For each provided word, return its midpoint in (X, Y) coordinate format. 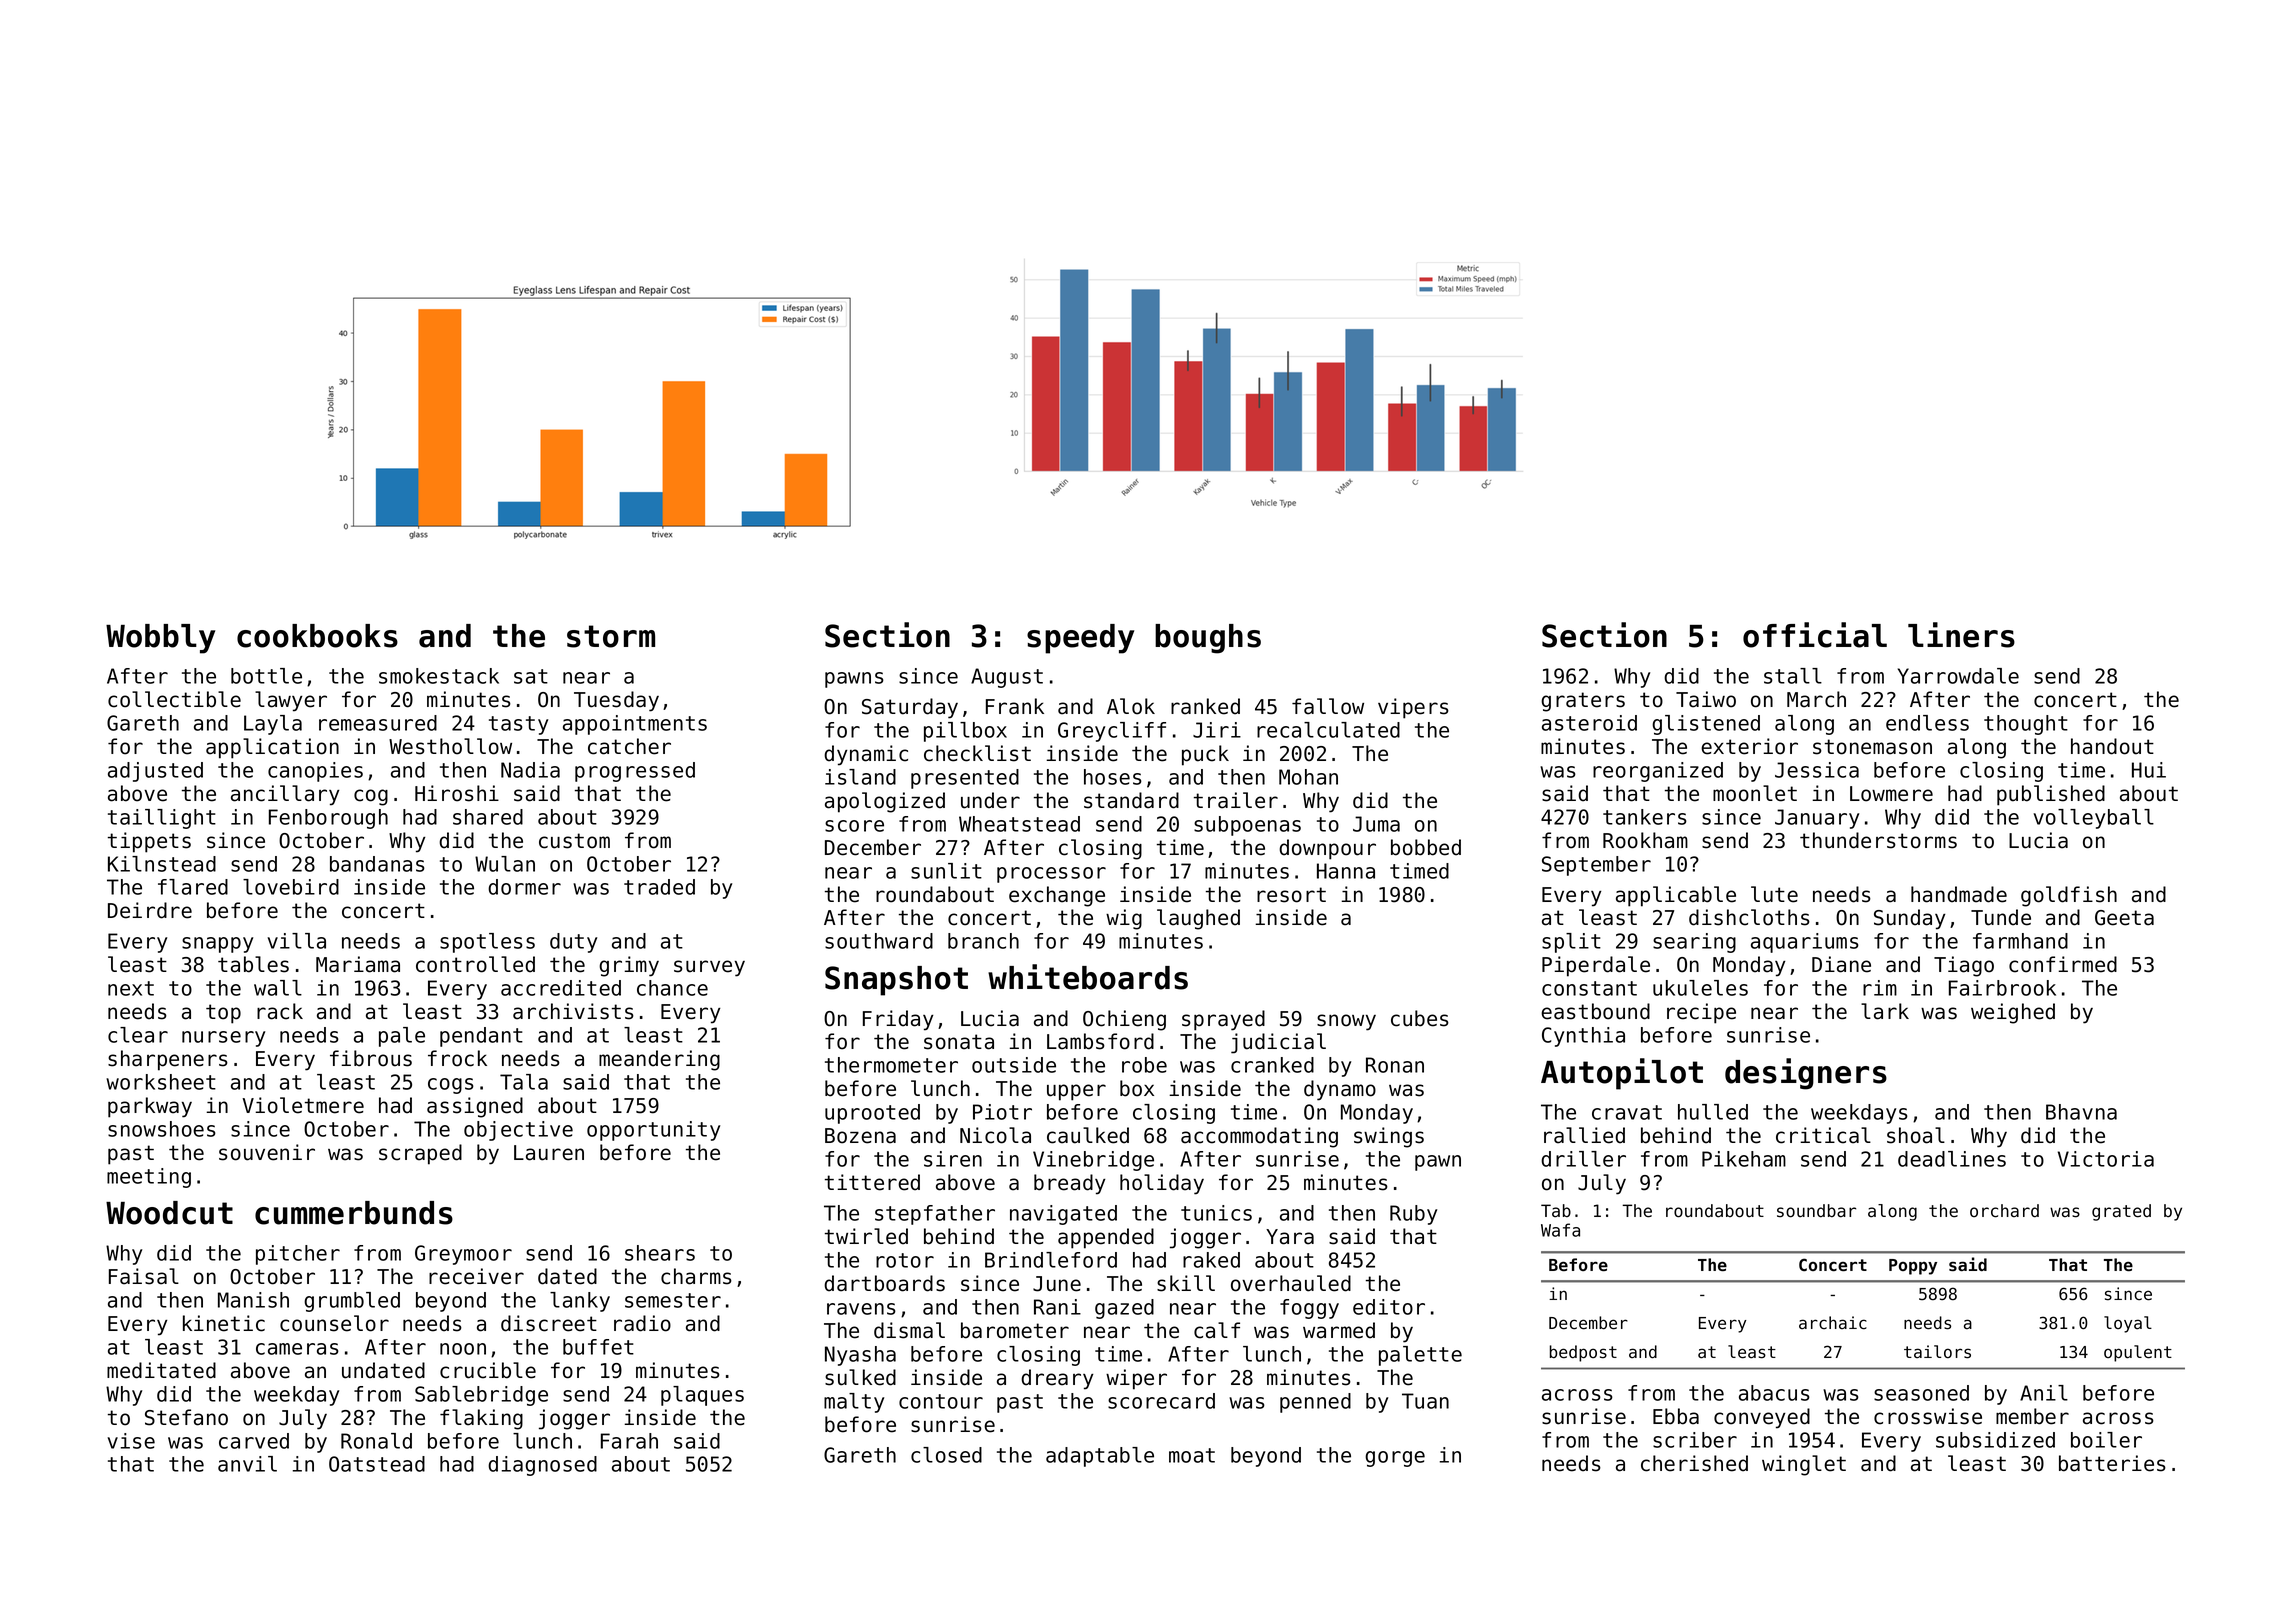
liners (1961, 635)
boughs (1208, 639)
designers (1806, 1074)
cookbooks (317, 636)
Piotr (1002, 1112)
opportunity (653, 1131)
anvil (247, 1464)
